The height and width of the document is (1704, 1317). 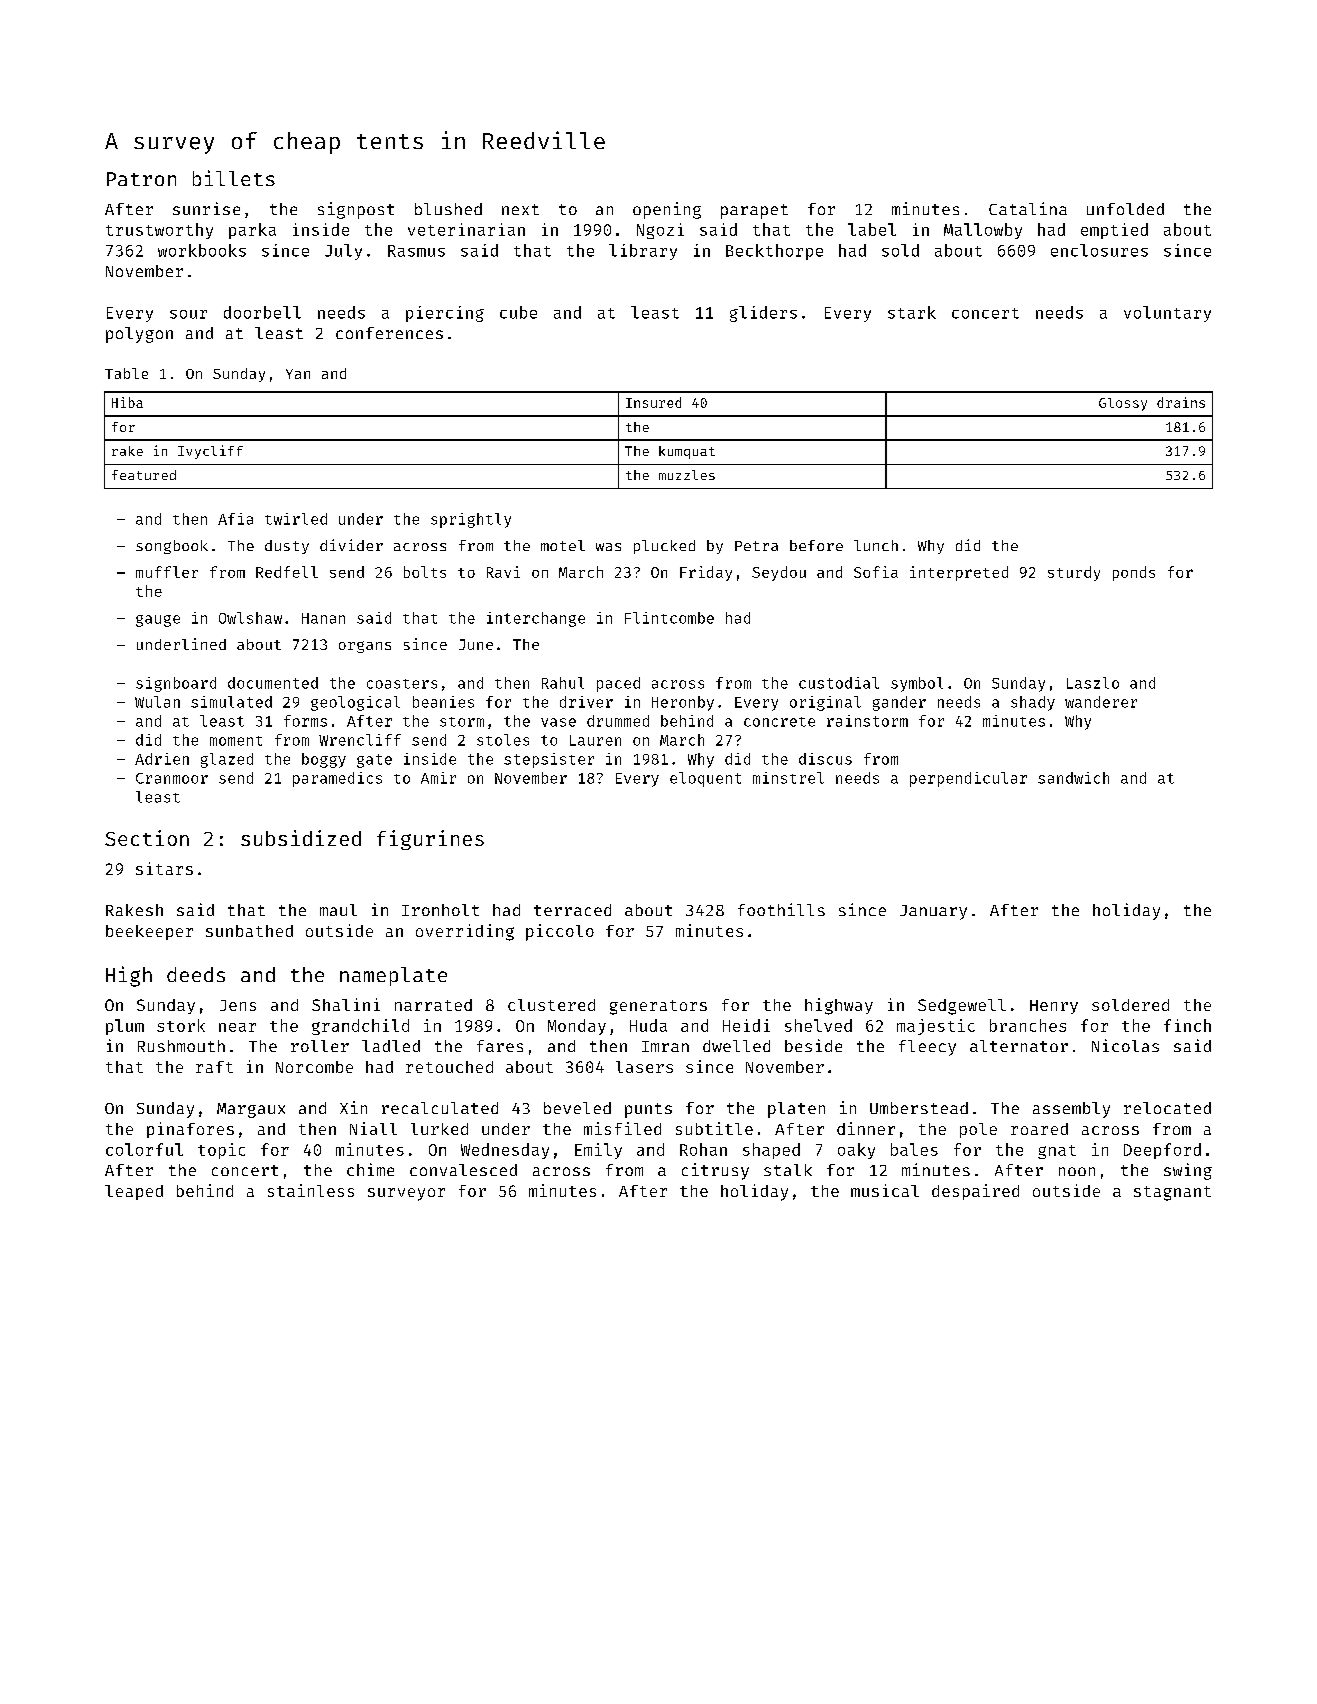 I want to click on driver, so click(x=586, y=702).
